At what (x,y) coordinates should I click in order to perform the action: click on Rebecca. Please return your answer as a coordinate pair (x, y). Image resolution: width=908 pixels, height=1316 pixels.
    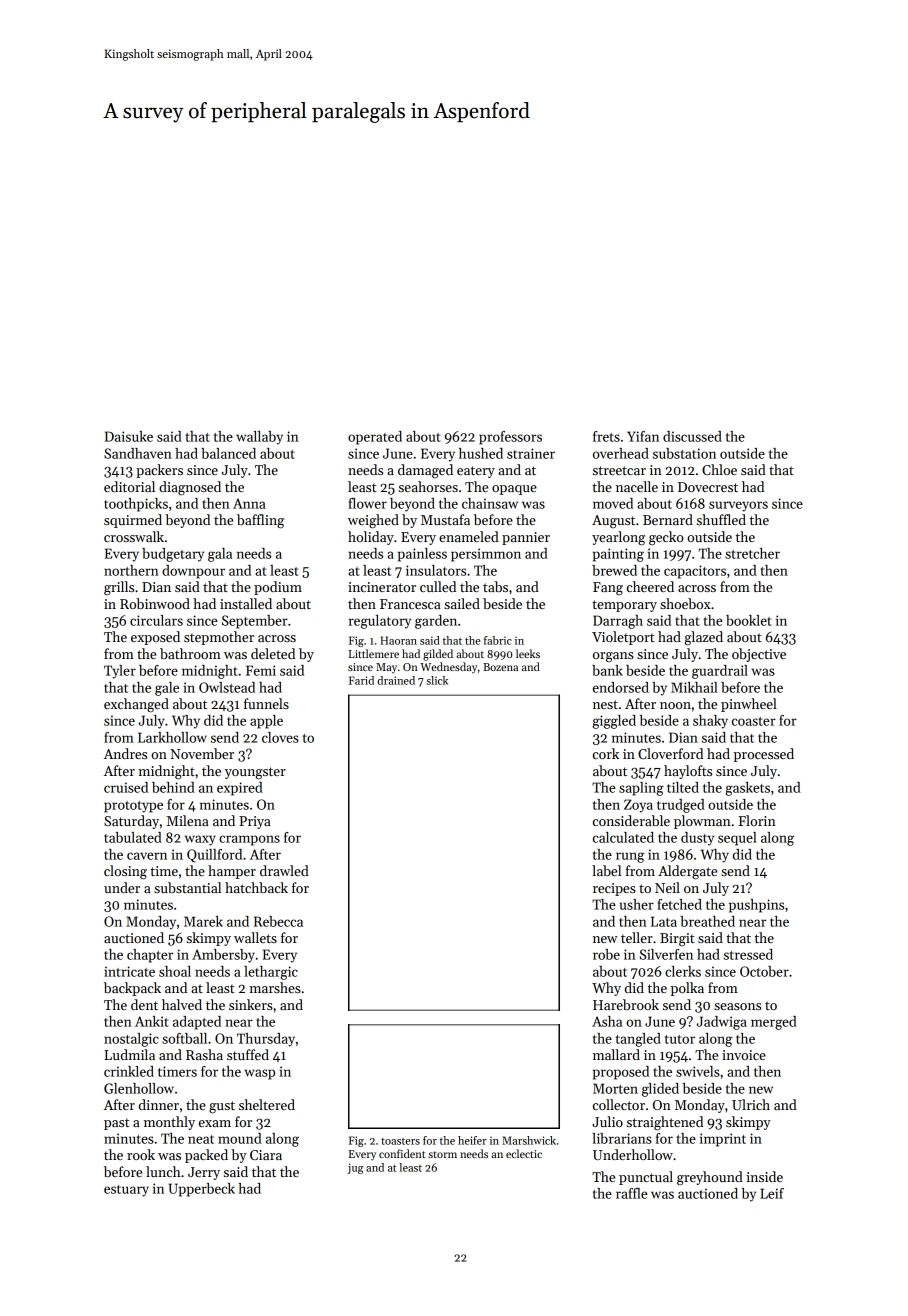
    Looking at the image, I should click on (278, 921).
